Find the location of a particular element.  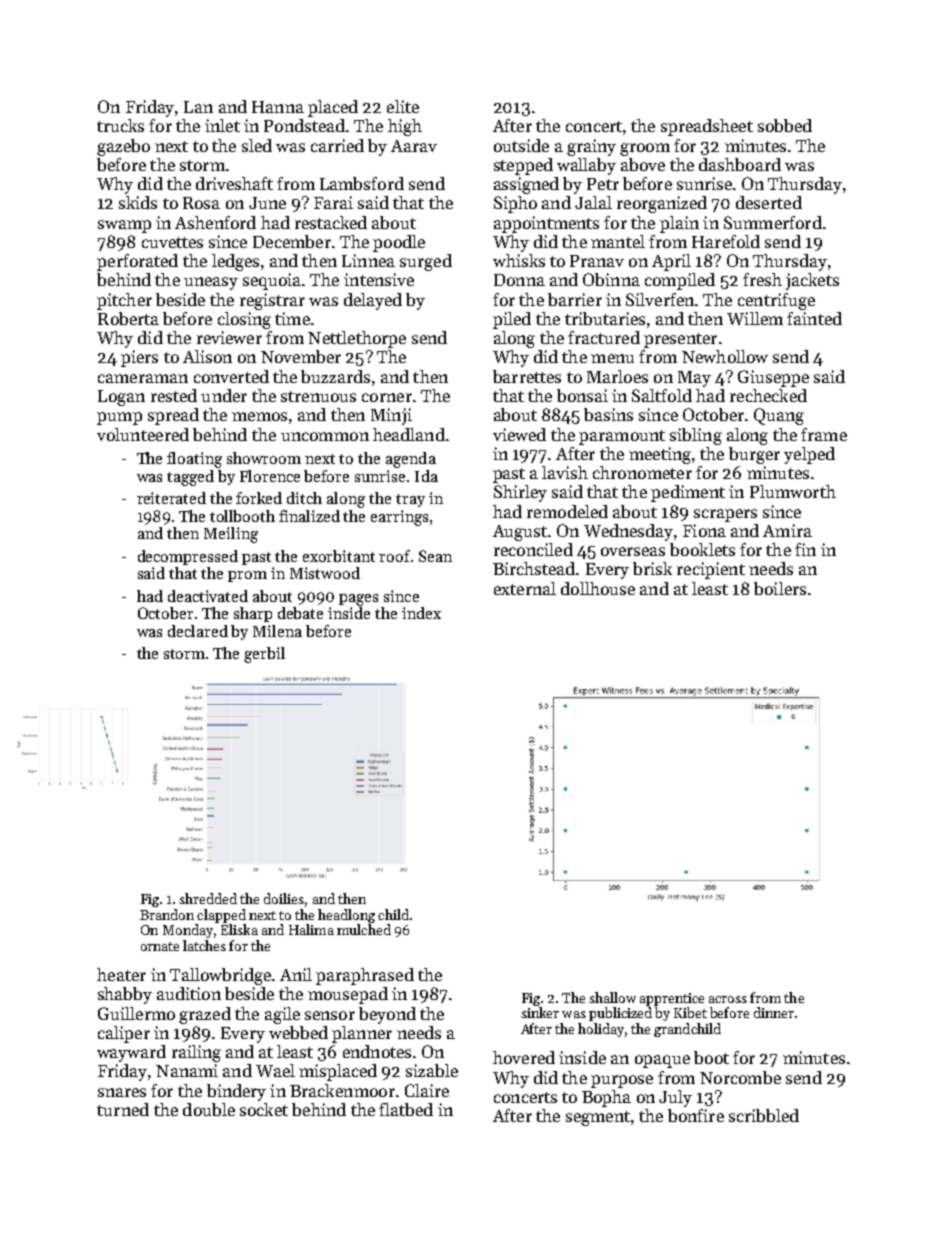

sequoia is located at coordinates (272, 281).
